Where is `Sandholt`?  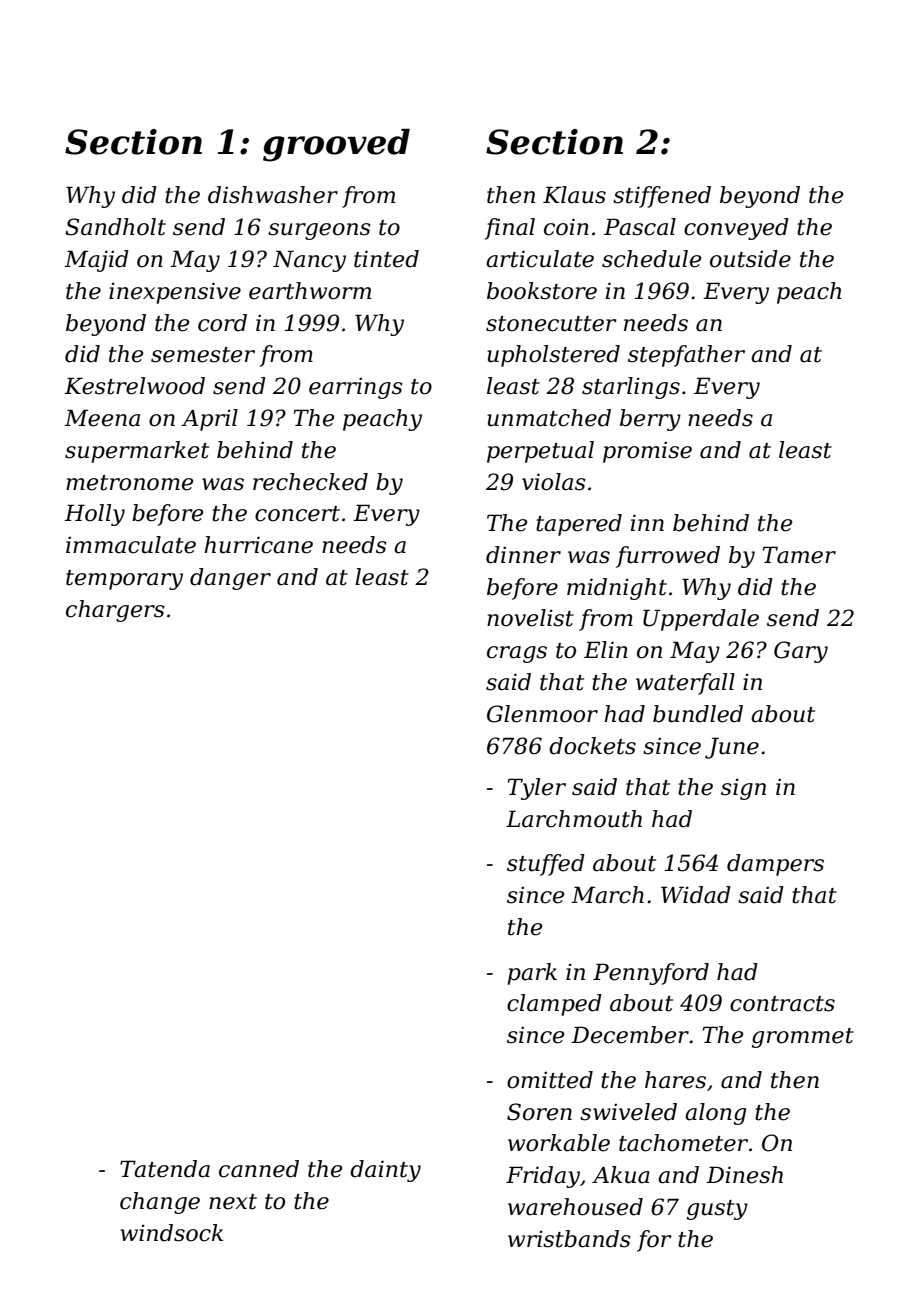 Sandholt is located at coordinates (115, 227).
